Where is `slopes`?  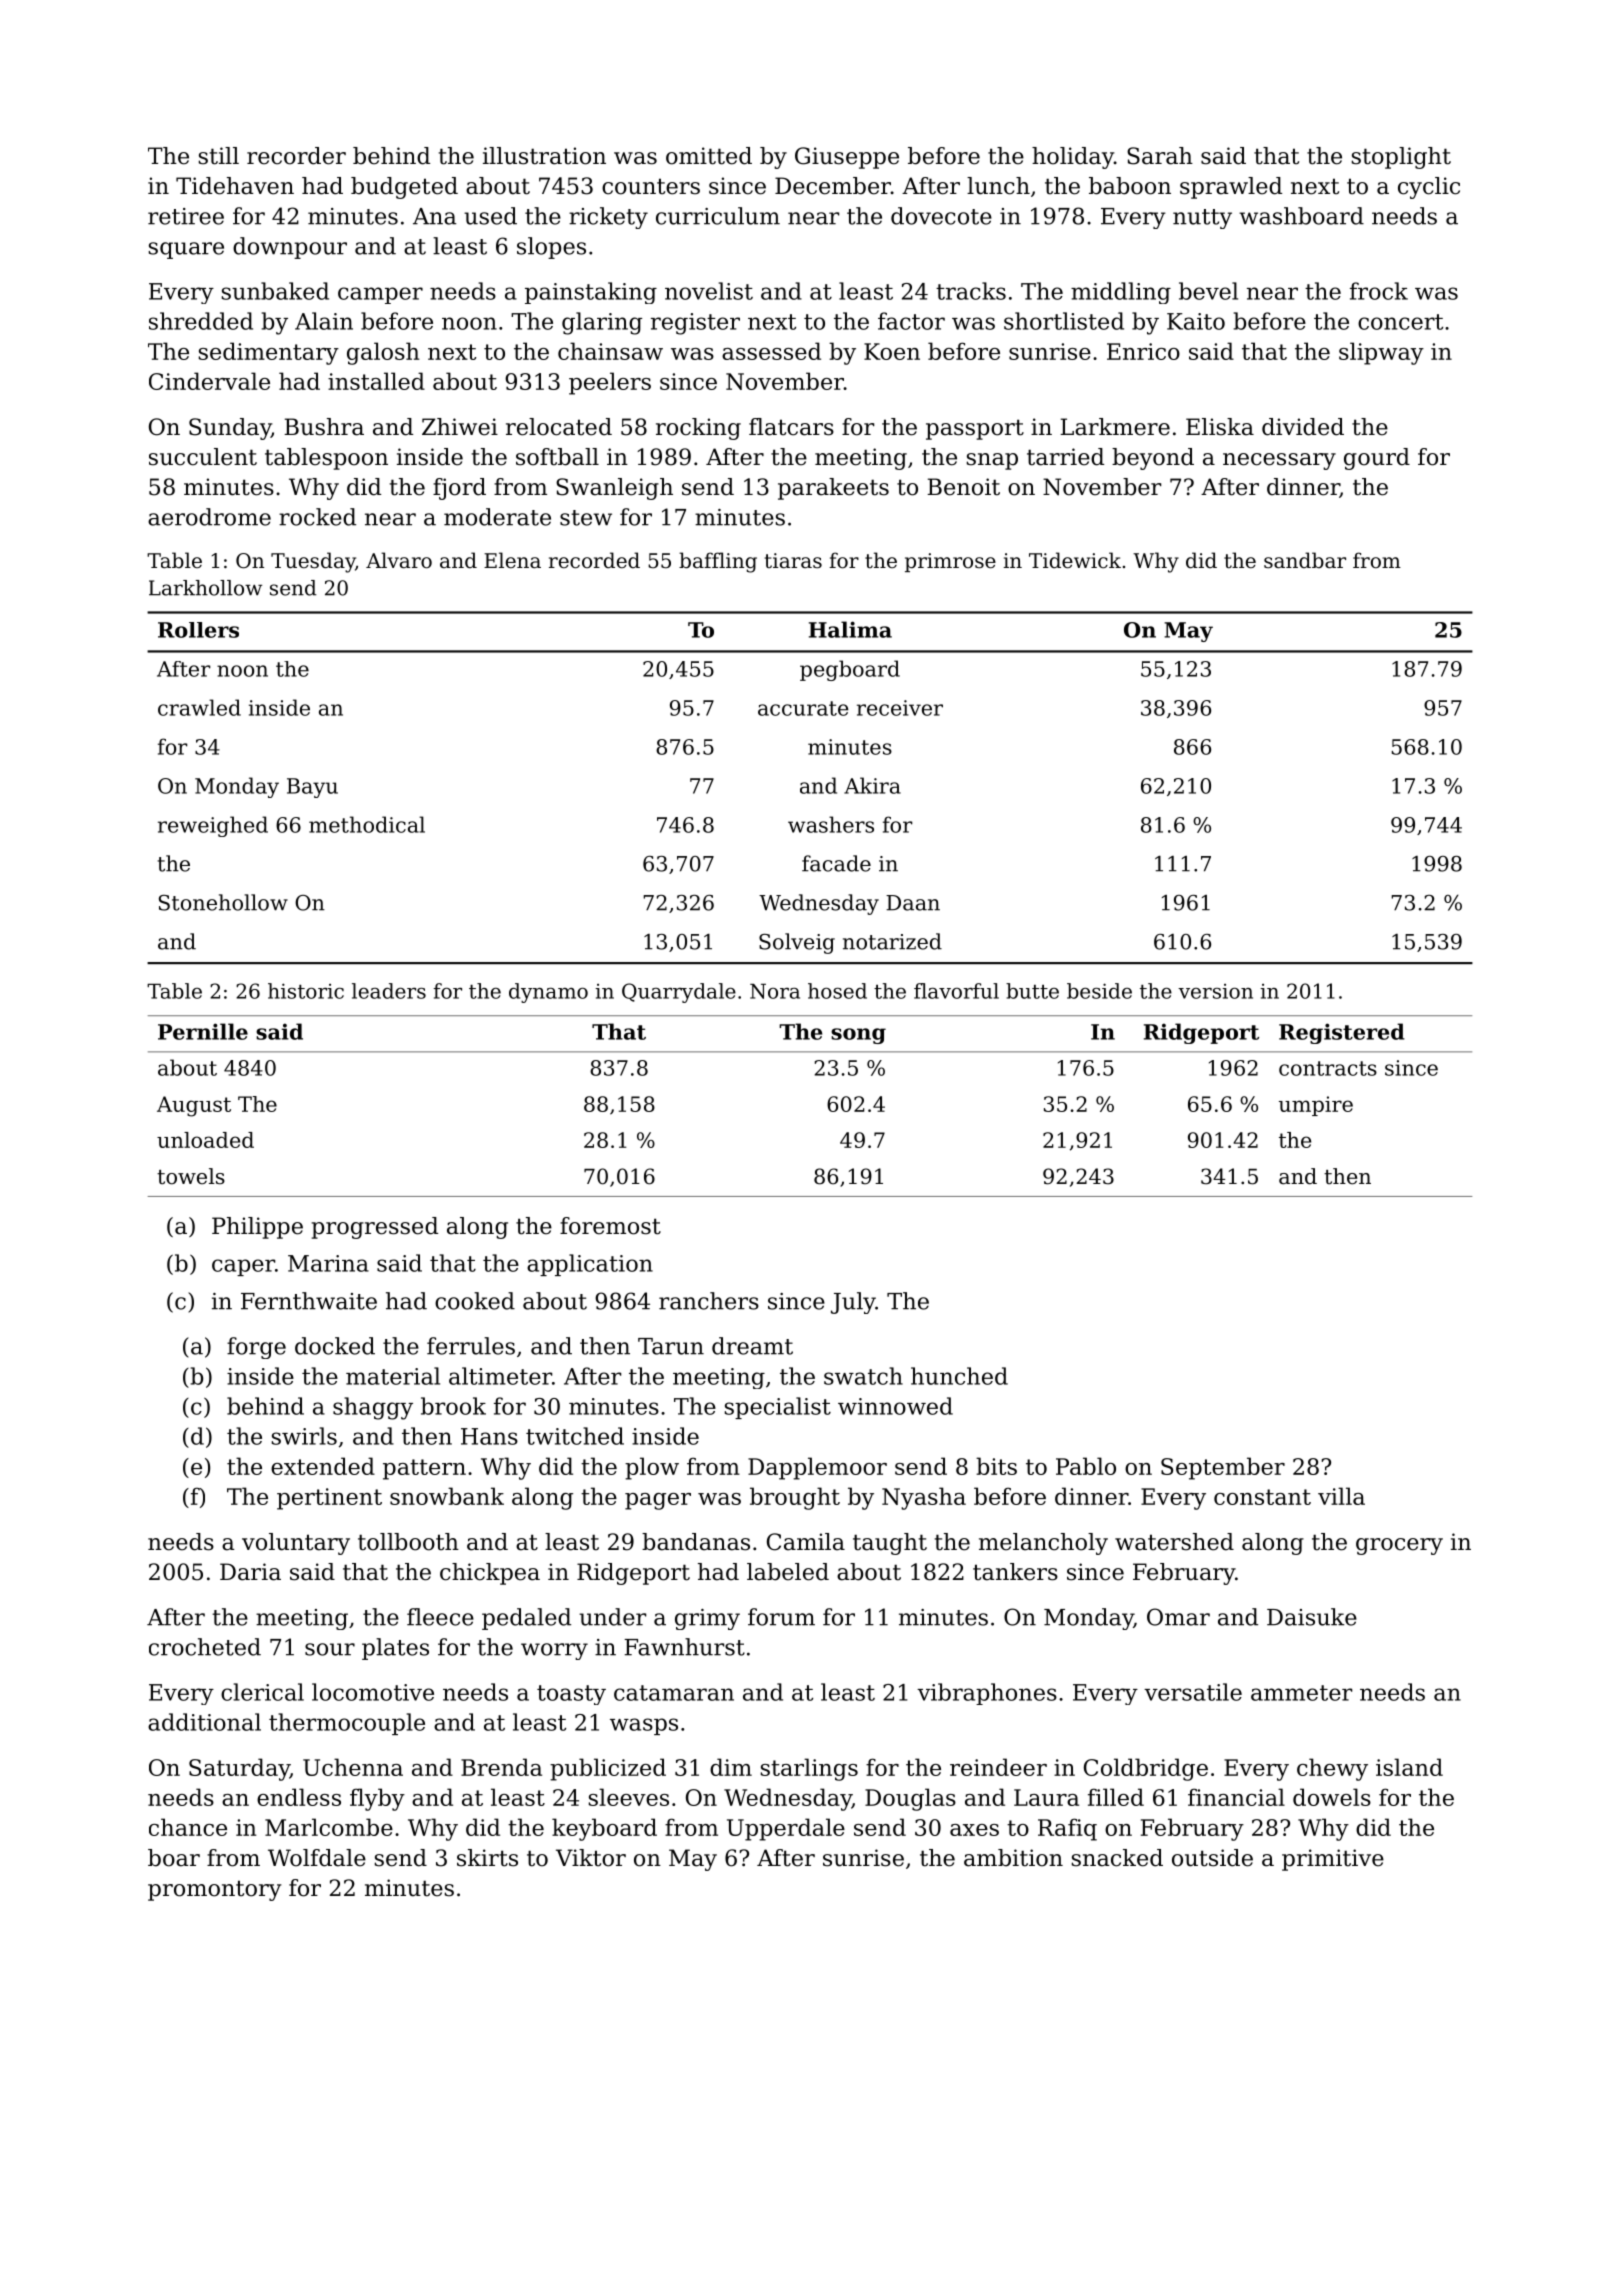 slopes is located at coordinates (551, 248).
